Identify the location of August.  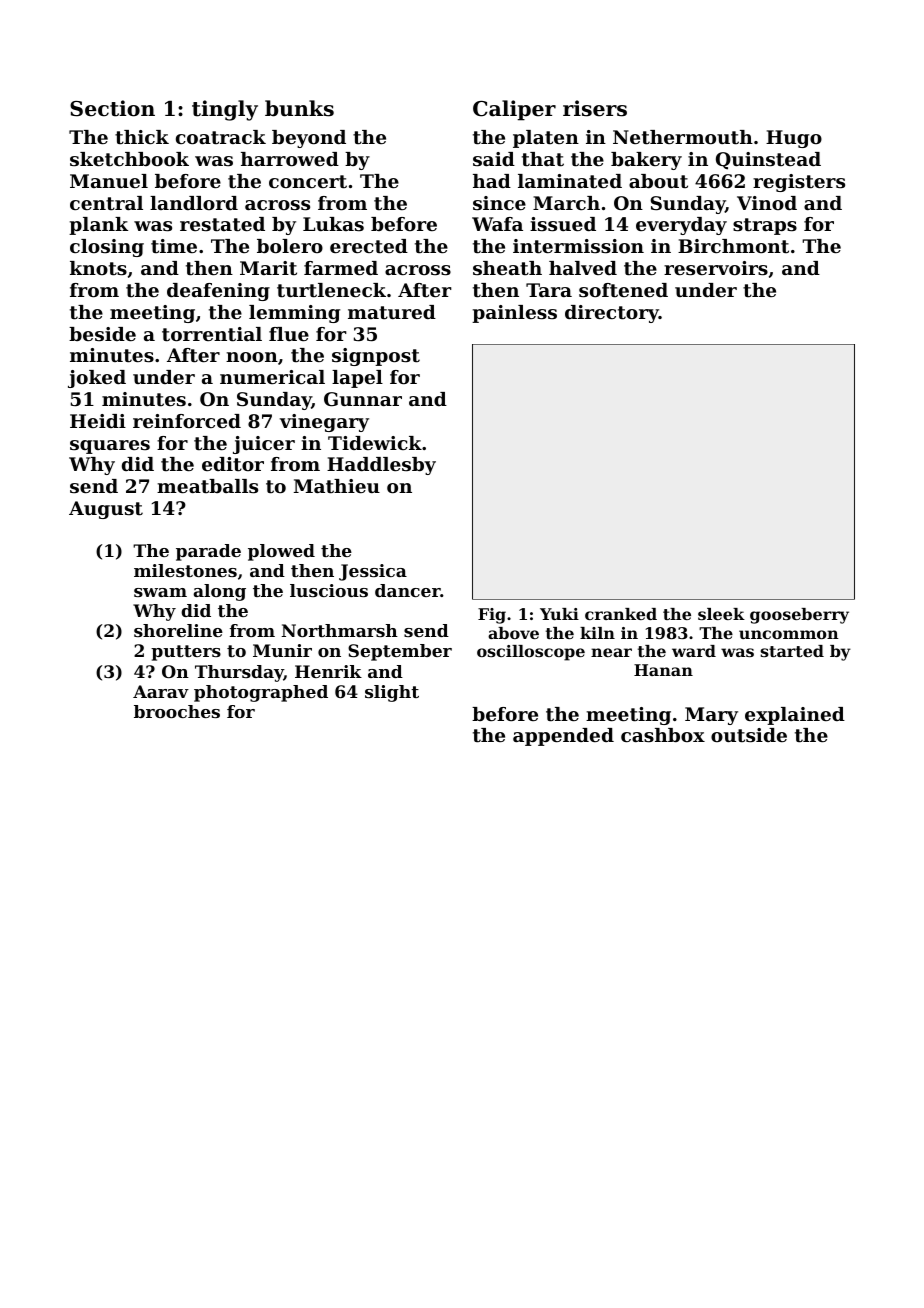
(106, 510).
